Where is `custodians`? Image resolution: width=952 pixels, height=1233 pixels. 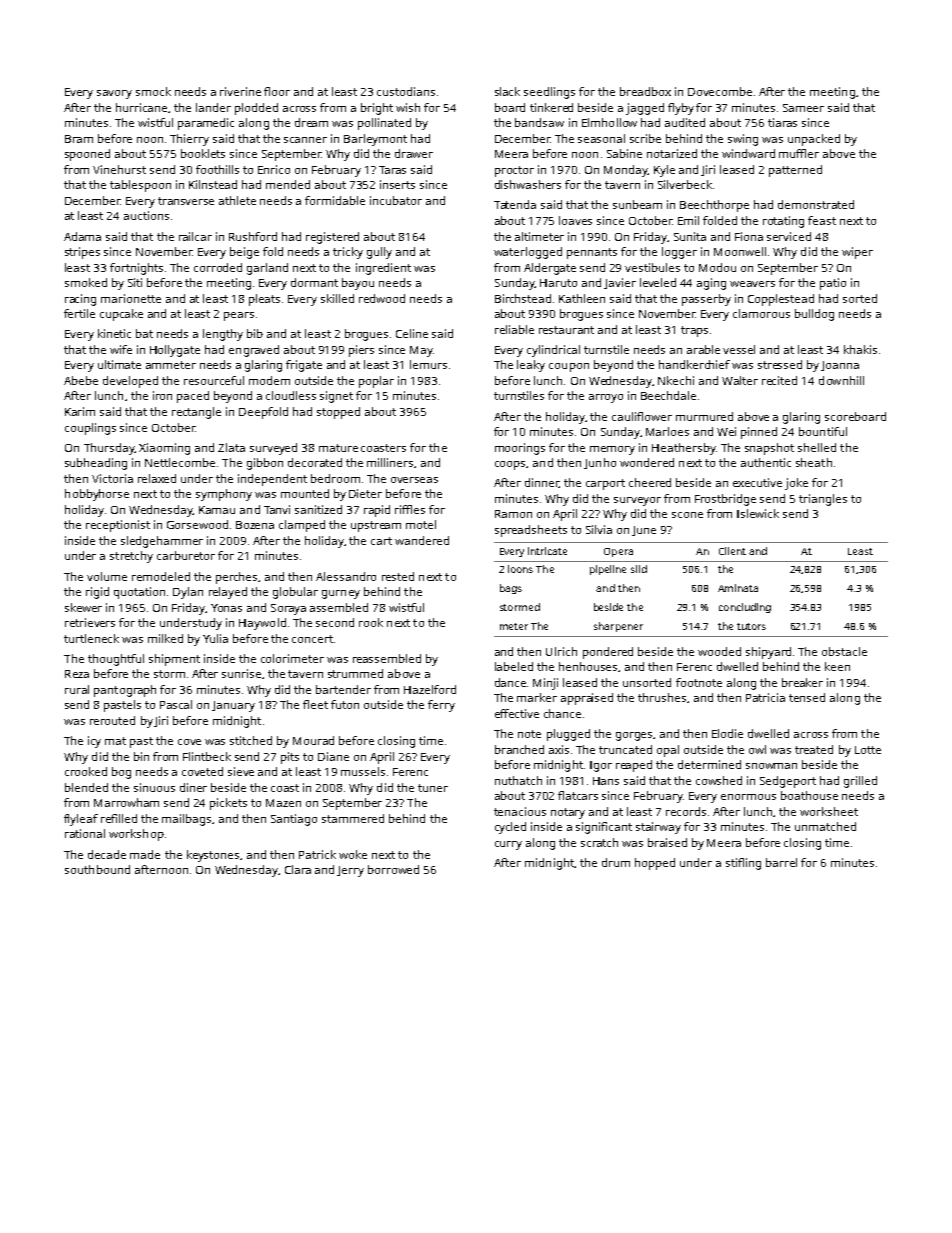 custodians is located at coordinates (406, 91).
